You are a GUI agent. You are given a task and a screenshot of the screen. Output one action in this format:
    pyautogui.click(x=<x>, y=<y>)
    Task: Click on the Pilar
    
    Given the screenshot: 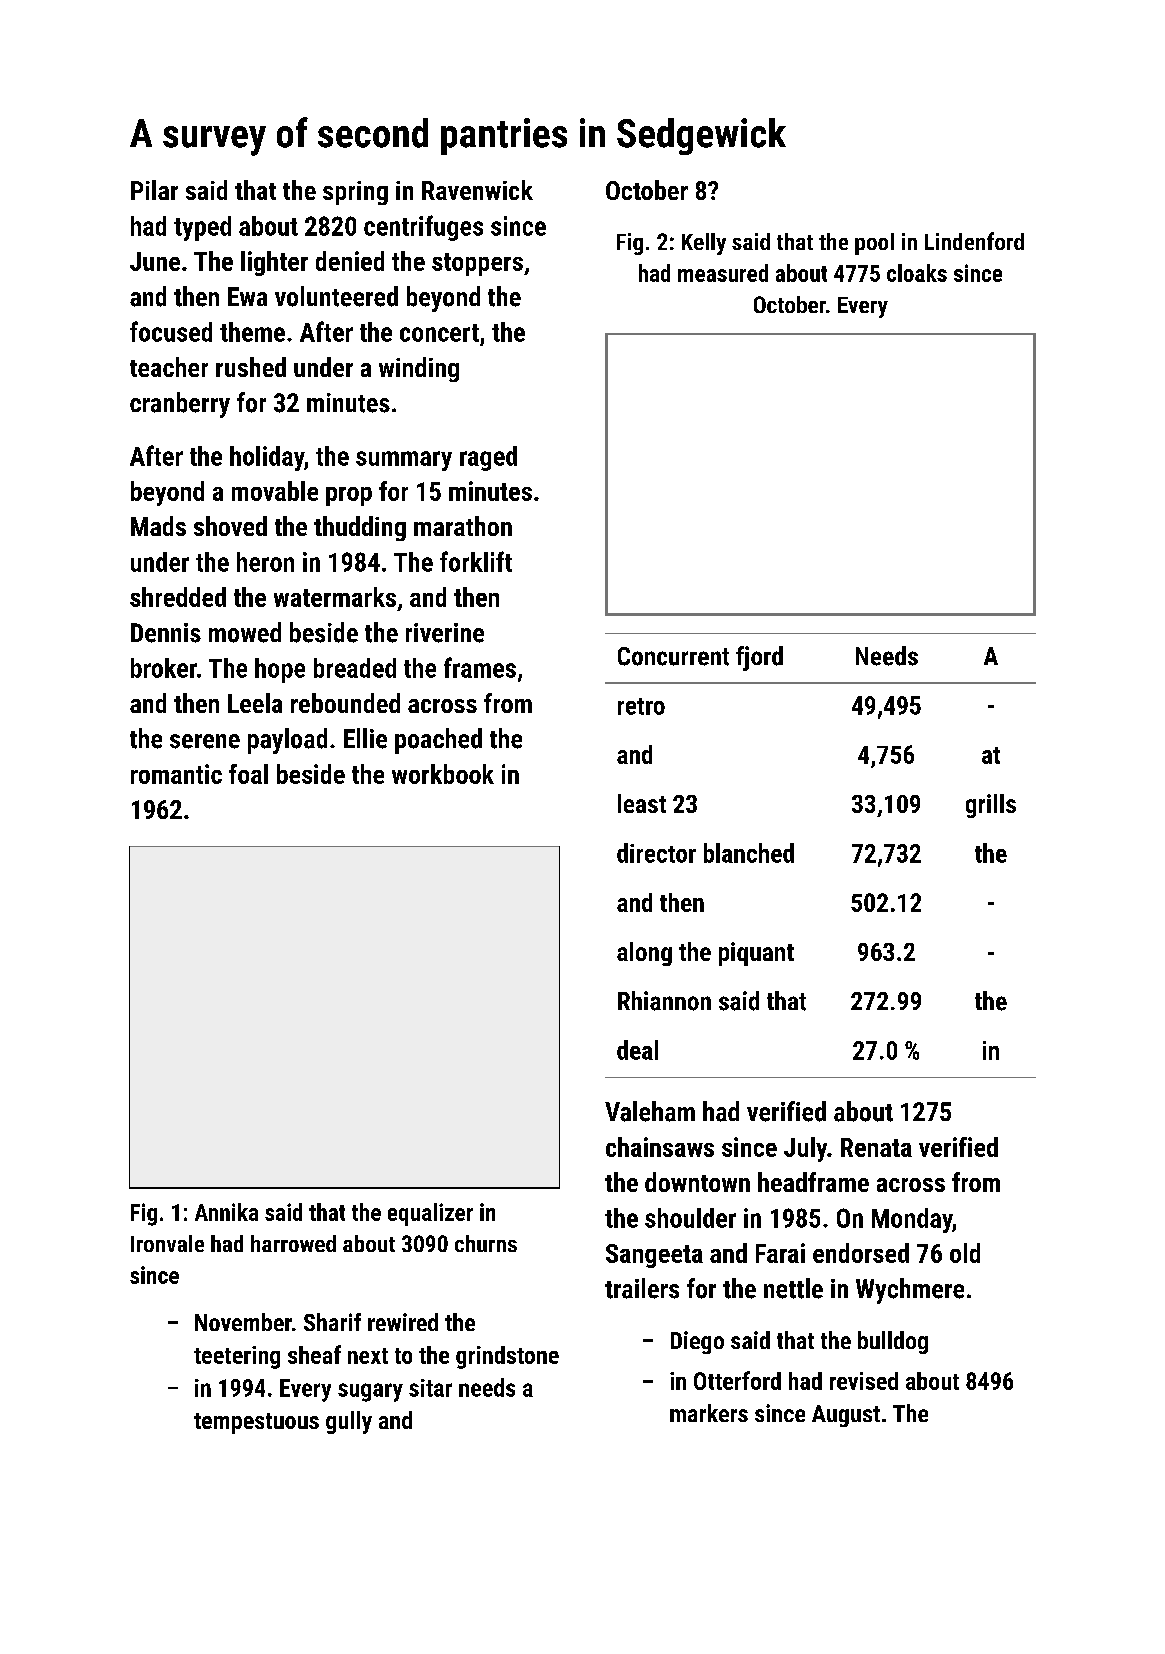 What is the action you would take?
    pyautogui.click(x=154, y=190)
